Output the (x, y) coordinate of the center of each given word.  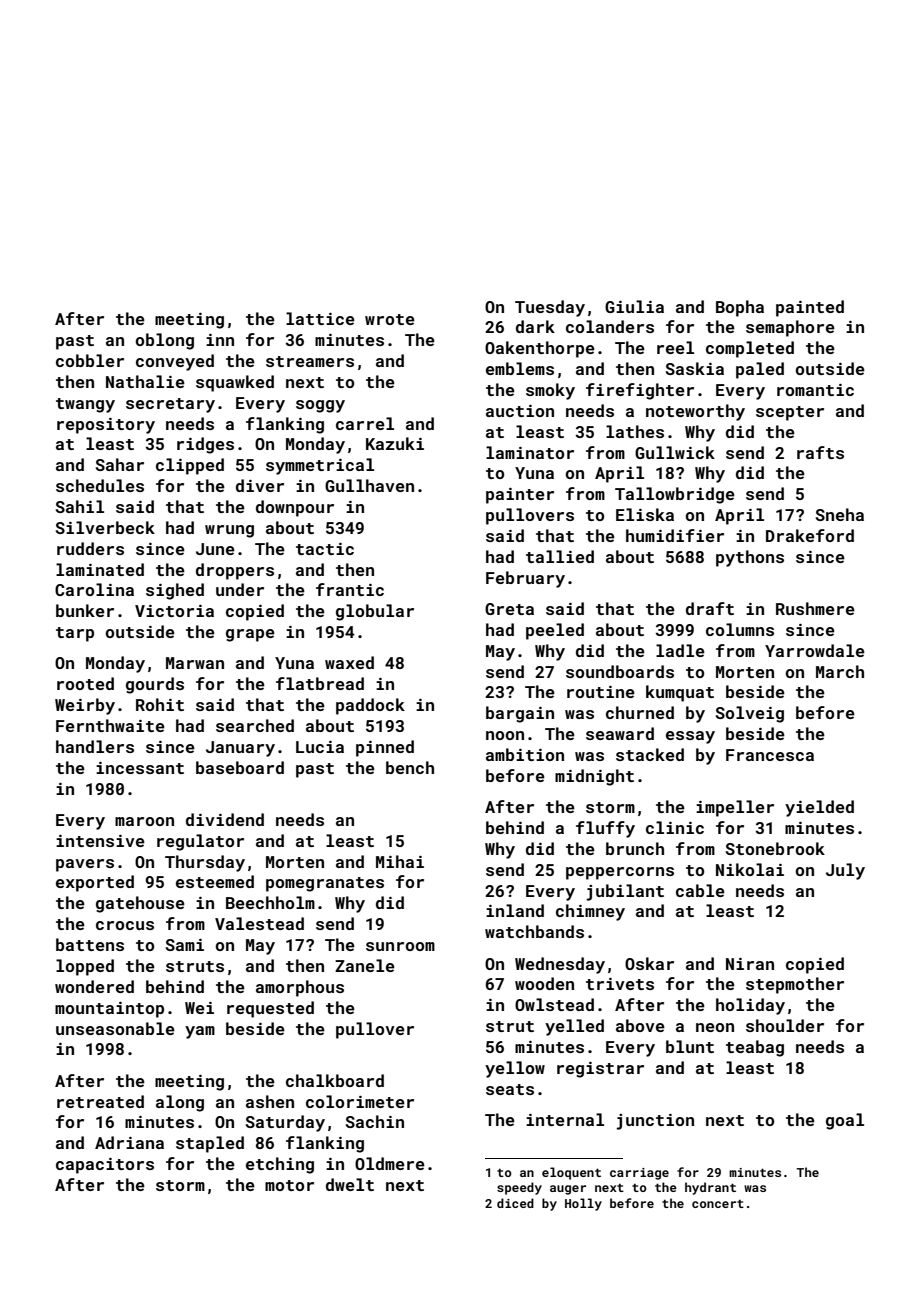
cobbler (90, 360)
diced (515, 1203)
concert (718, 1204)
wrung (229, 531)
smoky (550, 391)
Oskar (649, 963)
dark (535, 326)
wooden (544, 983)
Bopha (740, 308)
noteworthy (695, 412)
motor (289, 1185)
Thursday (205, 863)
